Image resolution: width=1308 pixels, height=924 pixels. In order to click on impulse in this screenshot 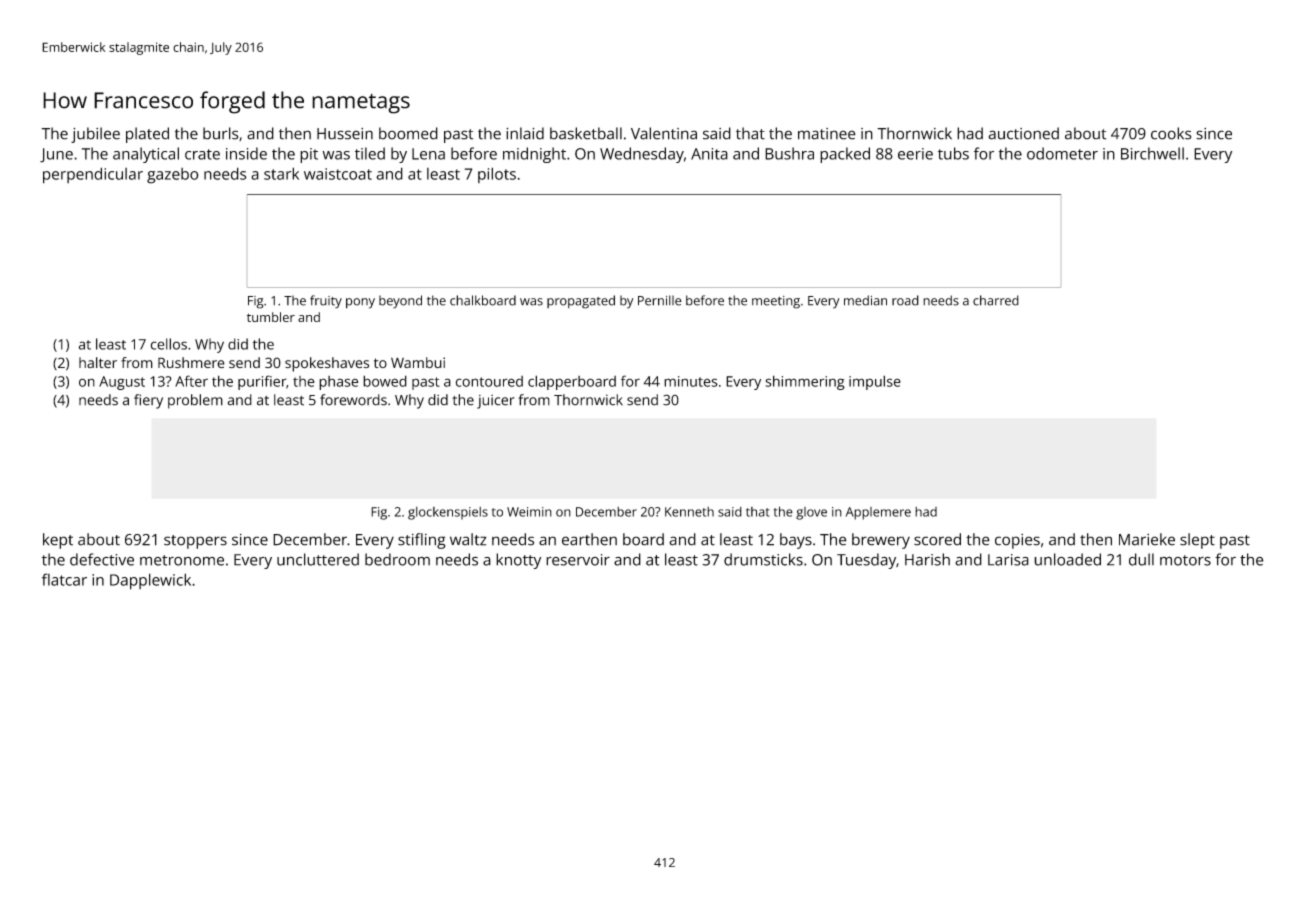, I will do `click(875, 382)`.
